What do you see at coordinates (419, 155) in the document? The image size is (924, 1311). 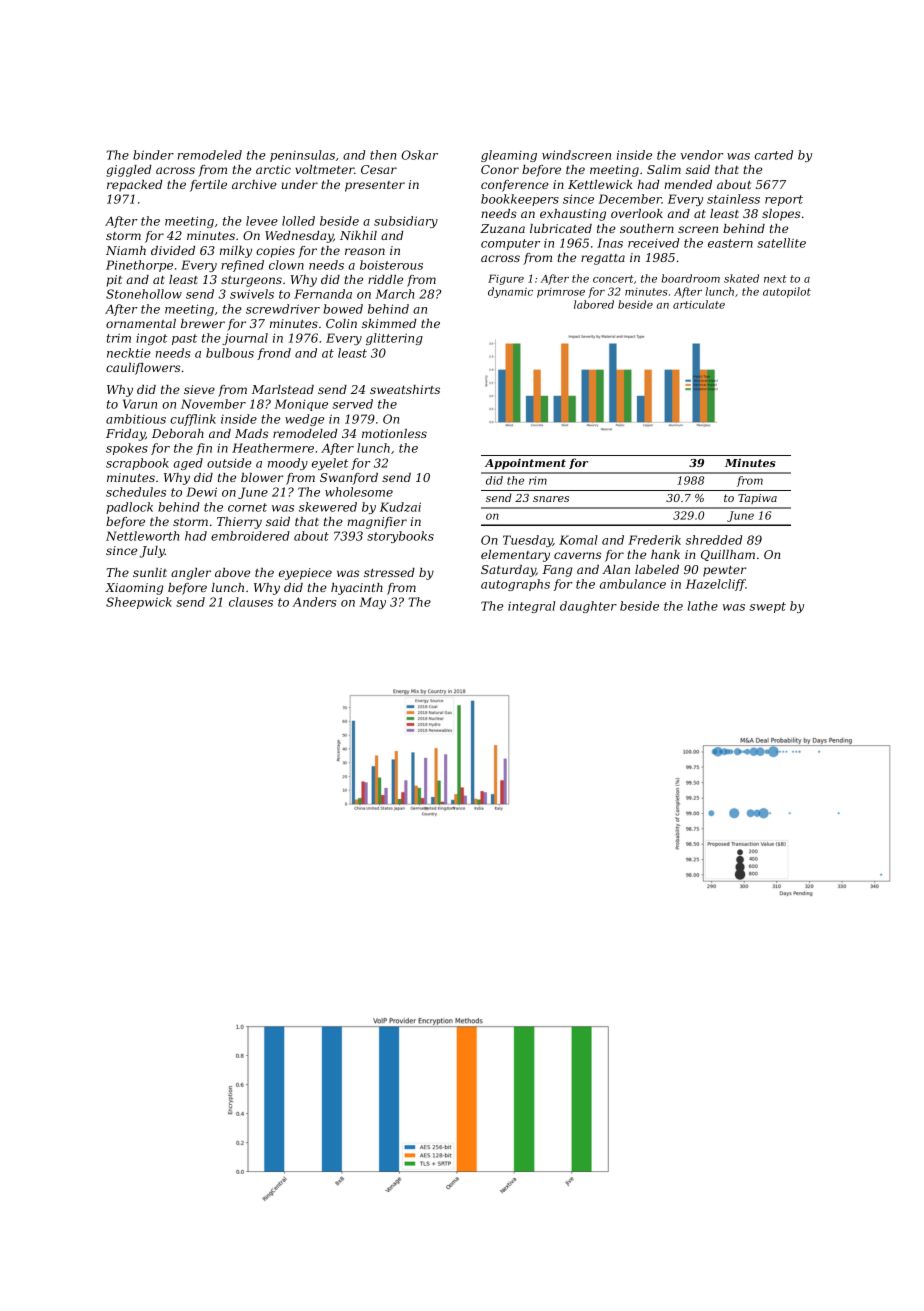 I see `Oskar` at bounding box center [419, 155].
